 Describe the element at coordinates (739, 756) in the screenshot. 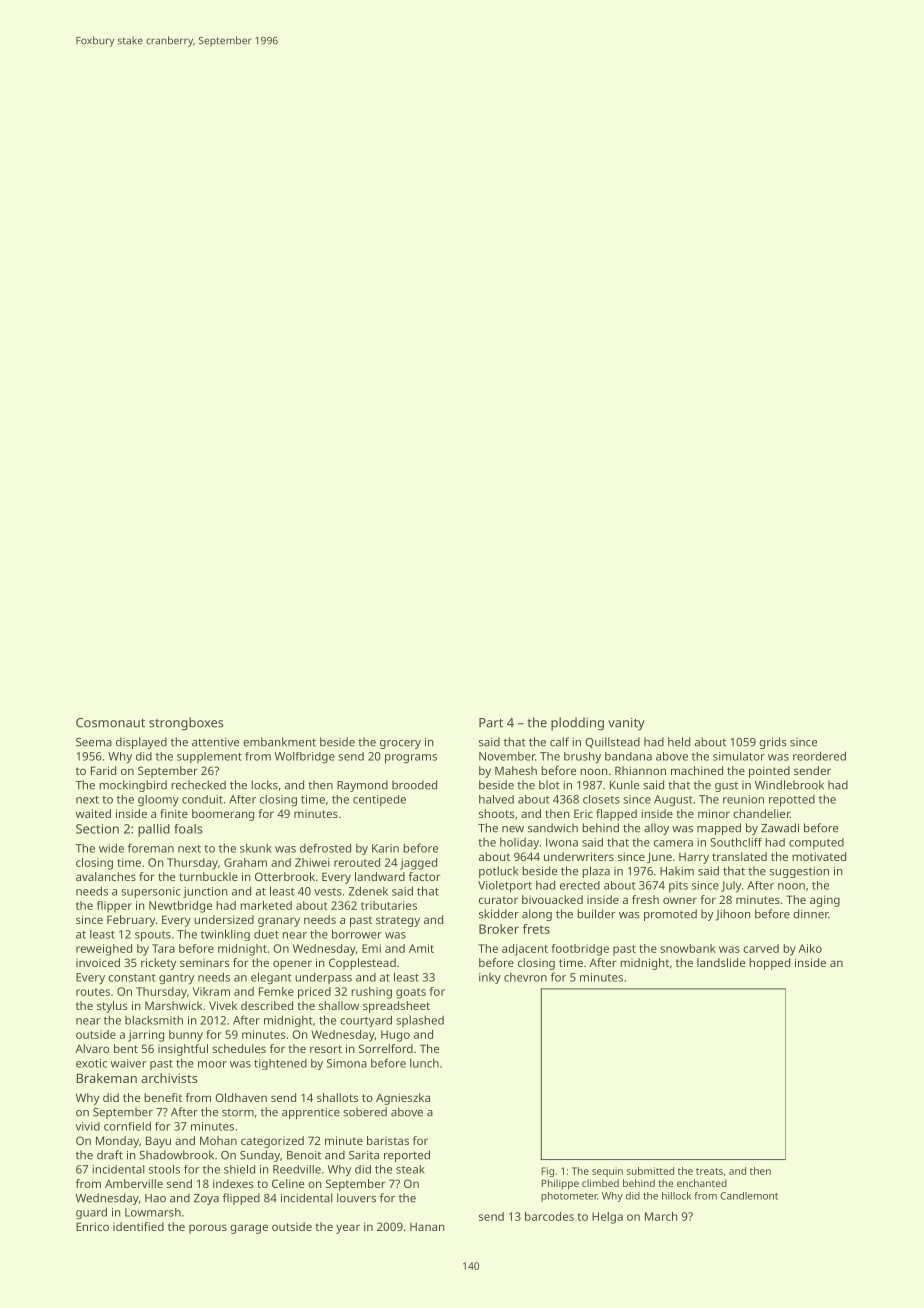

I see `simulator` at that location.
